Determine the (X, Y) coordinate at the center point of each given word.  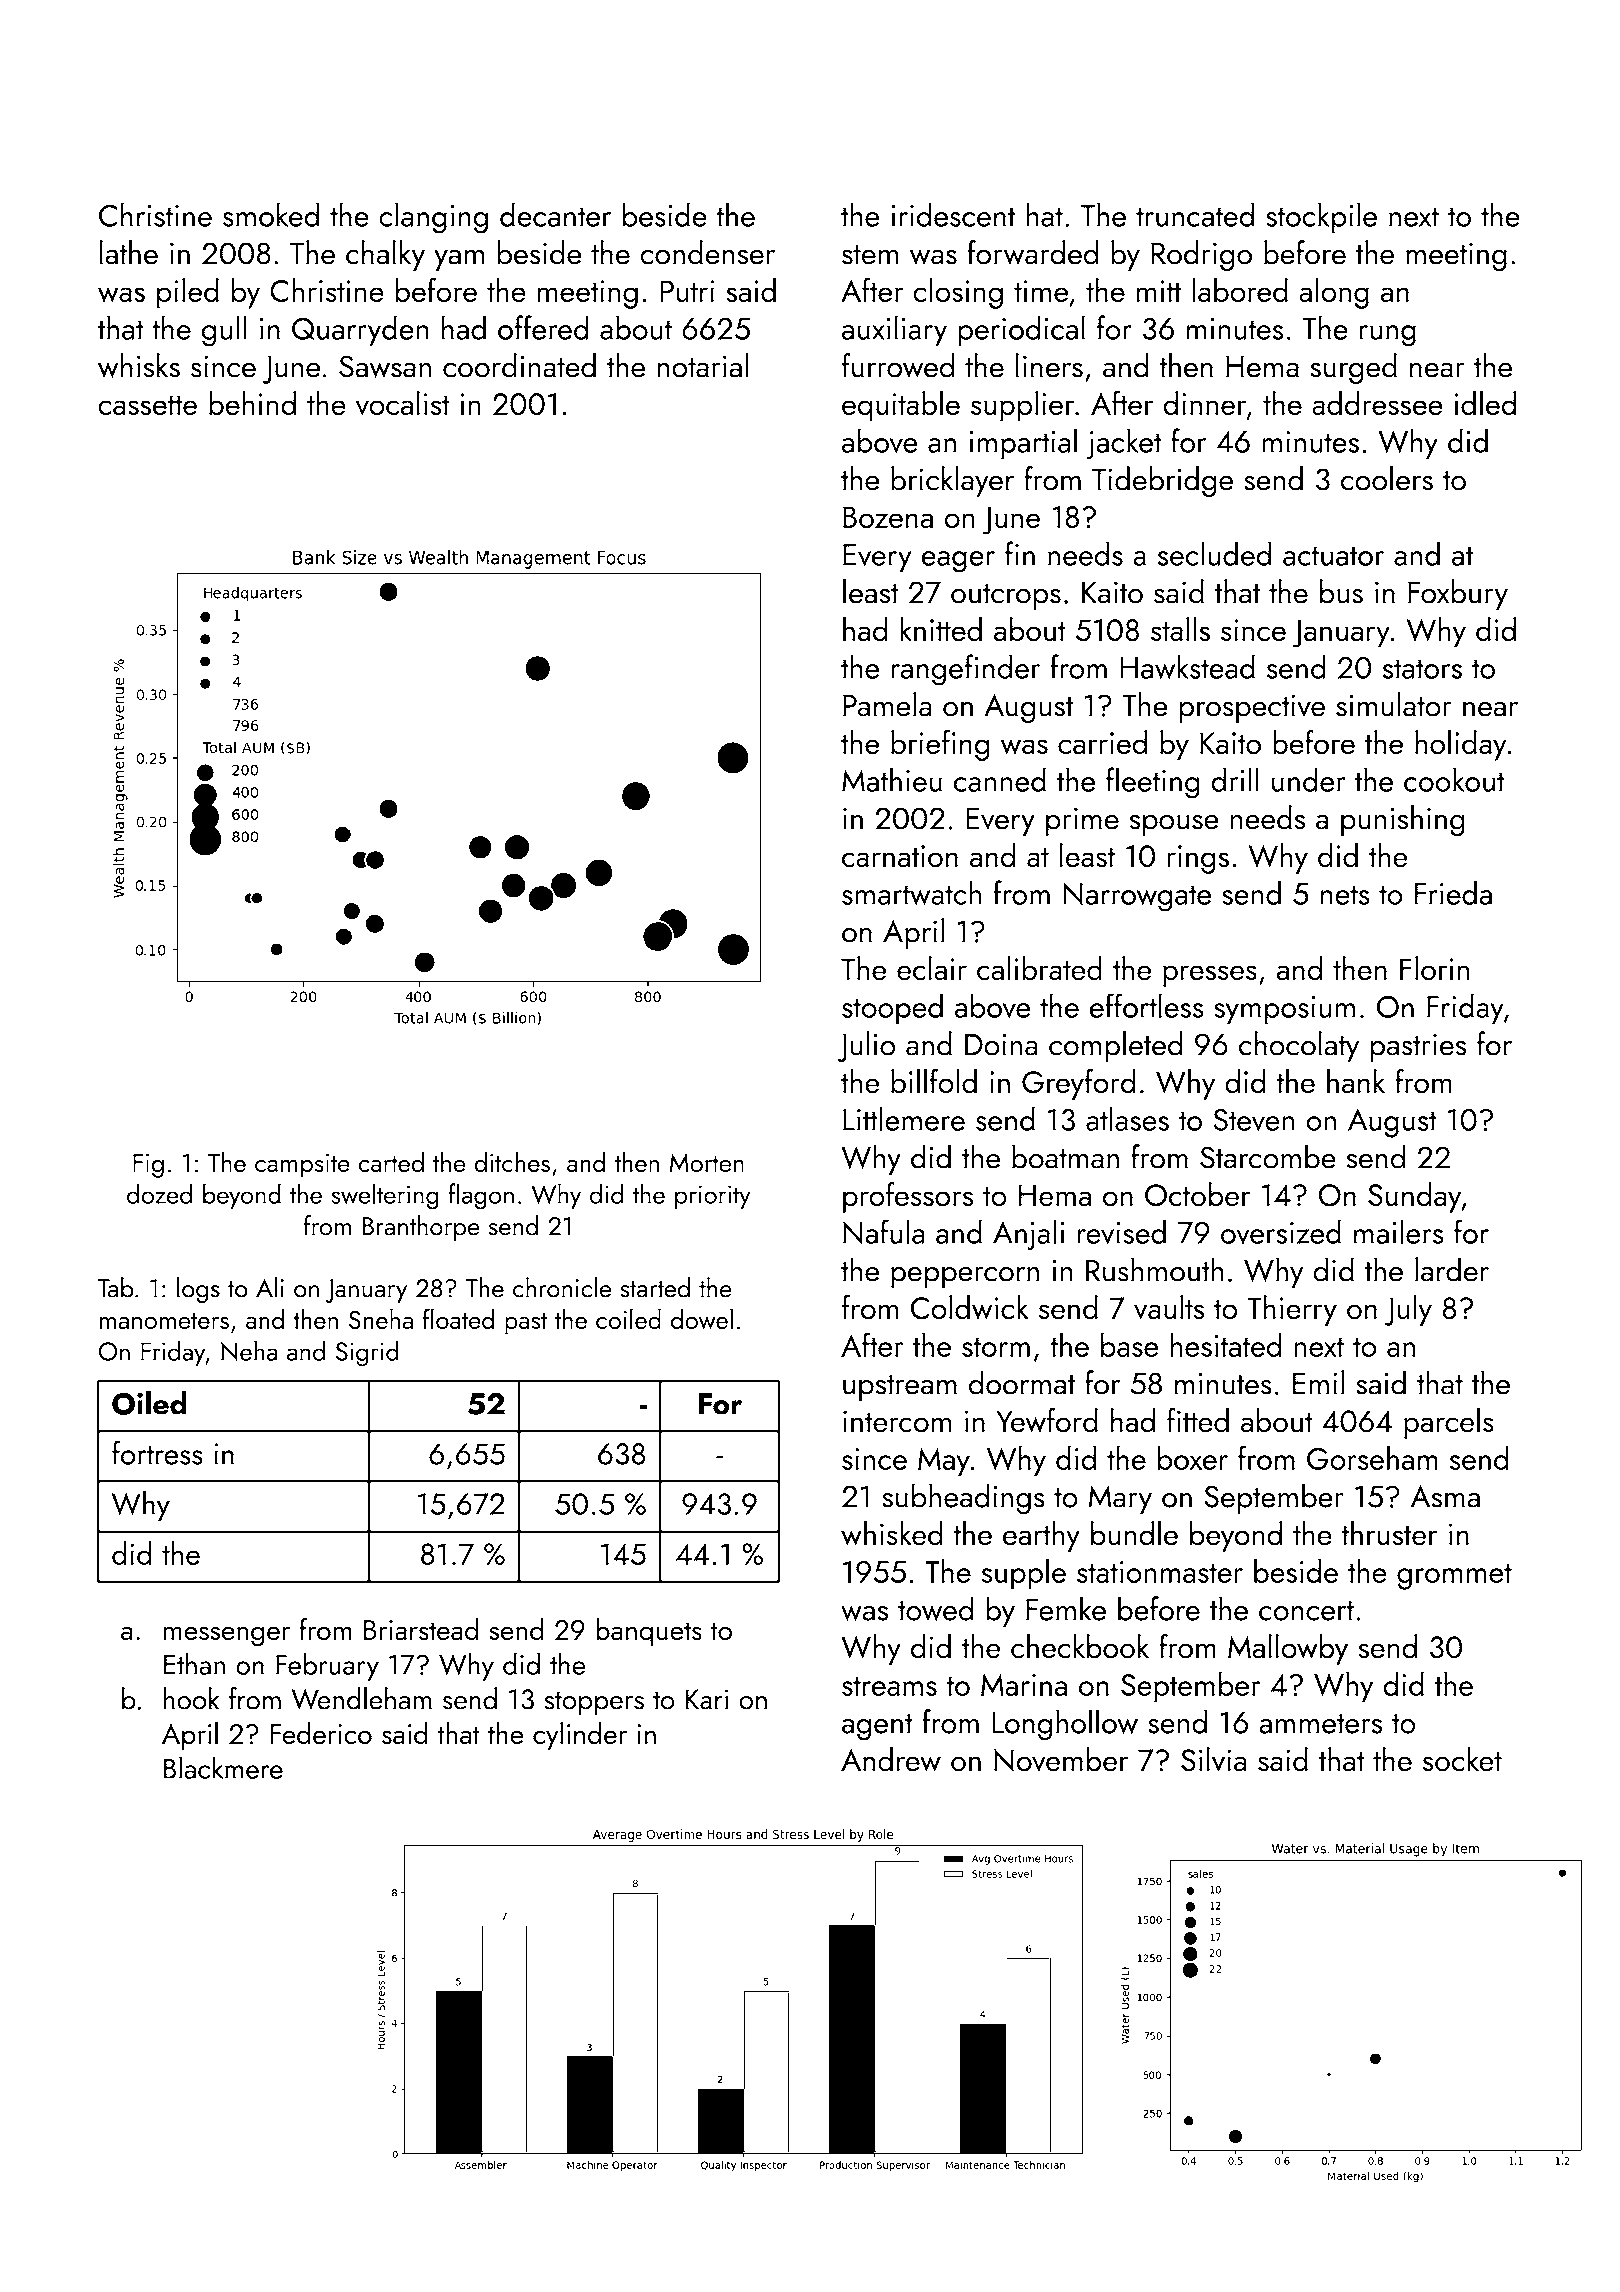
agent (877, 1727)
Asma (1445, 1496)
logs (198, 1290)
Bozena (888, 517)
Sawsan (385, 366)
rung (1388, 336)
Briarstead (421, 1629)
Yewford (1047, 1420)
